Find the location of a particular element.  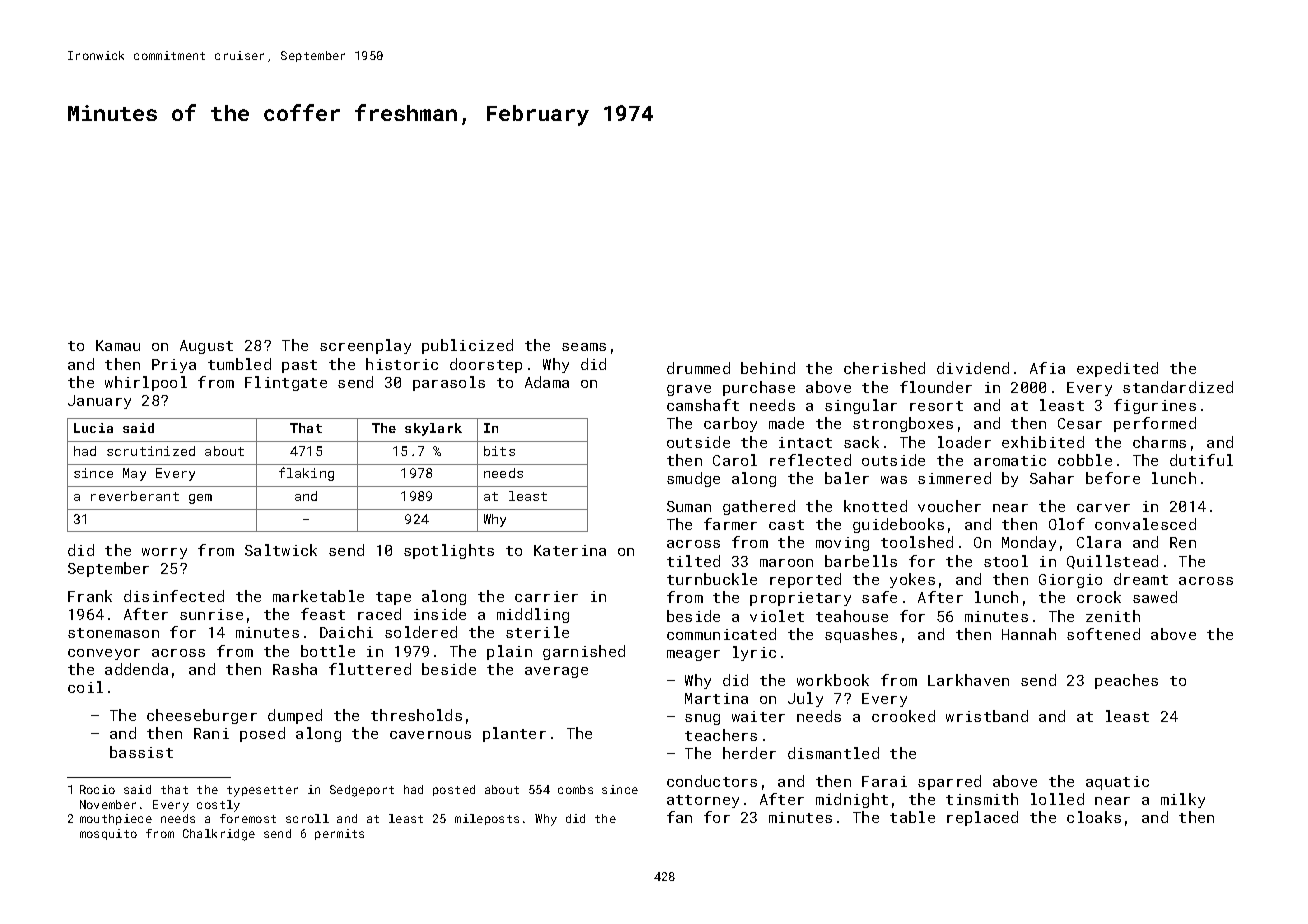

Hannah is located at coordinates (1029, 634).
